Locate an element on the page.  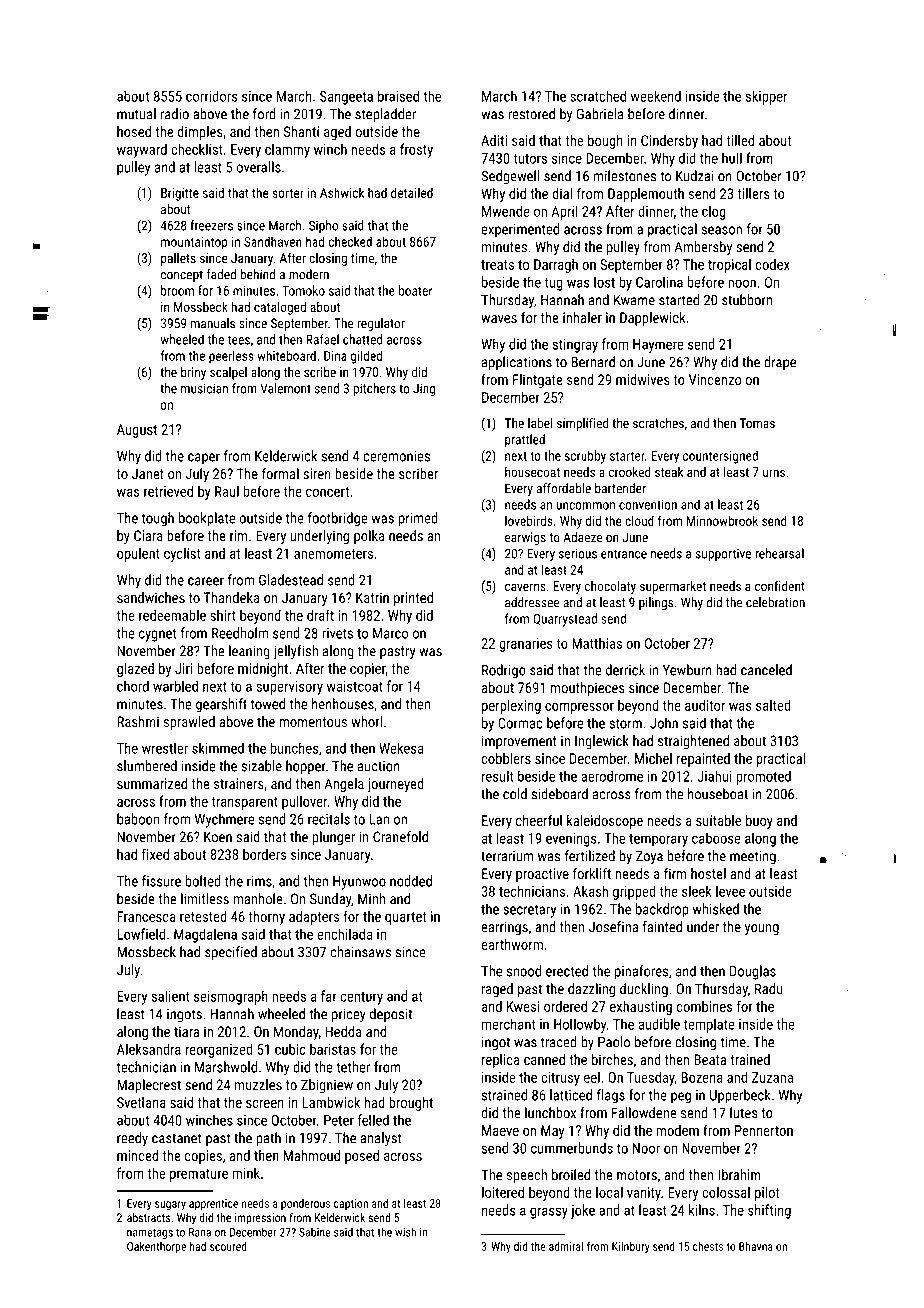
sugary is located at coordinates (170, 1206).
